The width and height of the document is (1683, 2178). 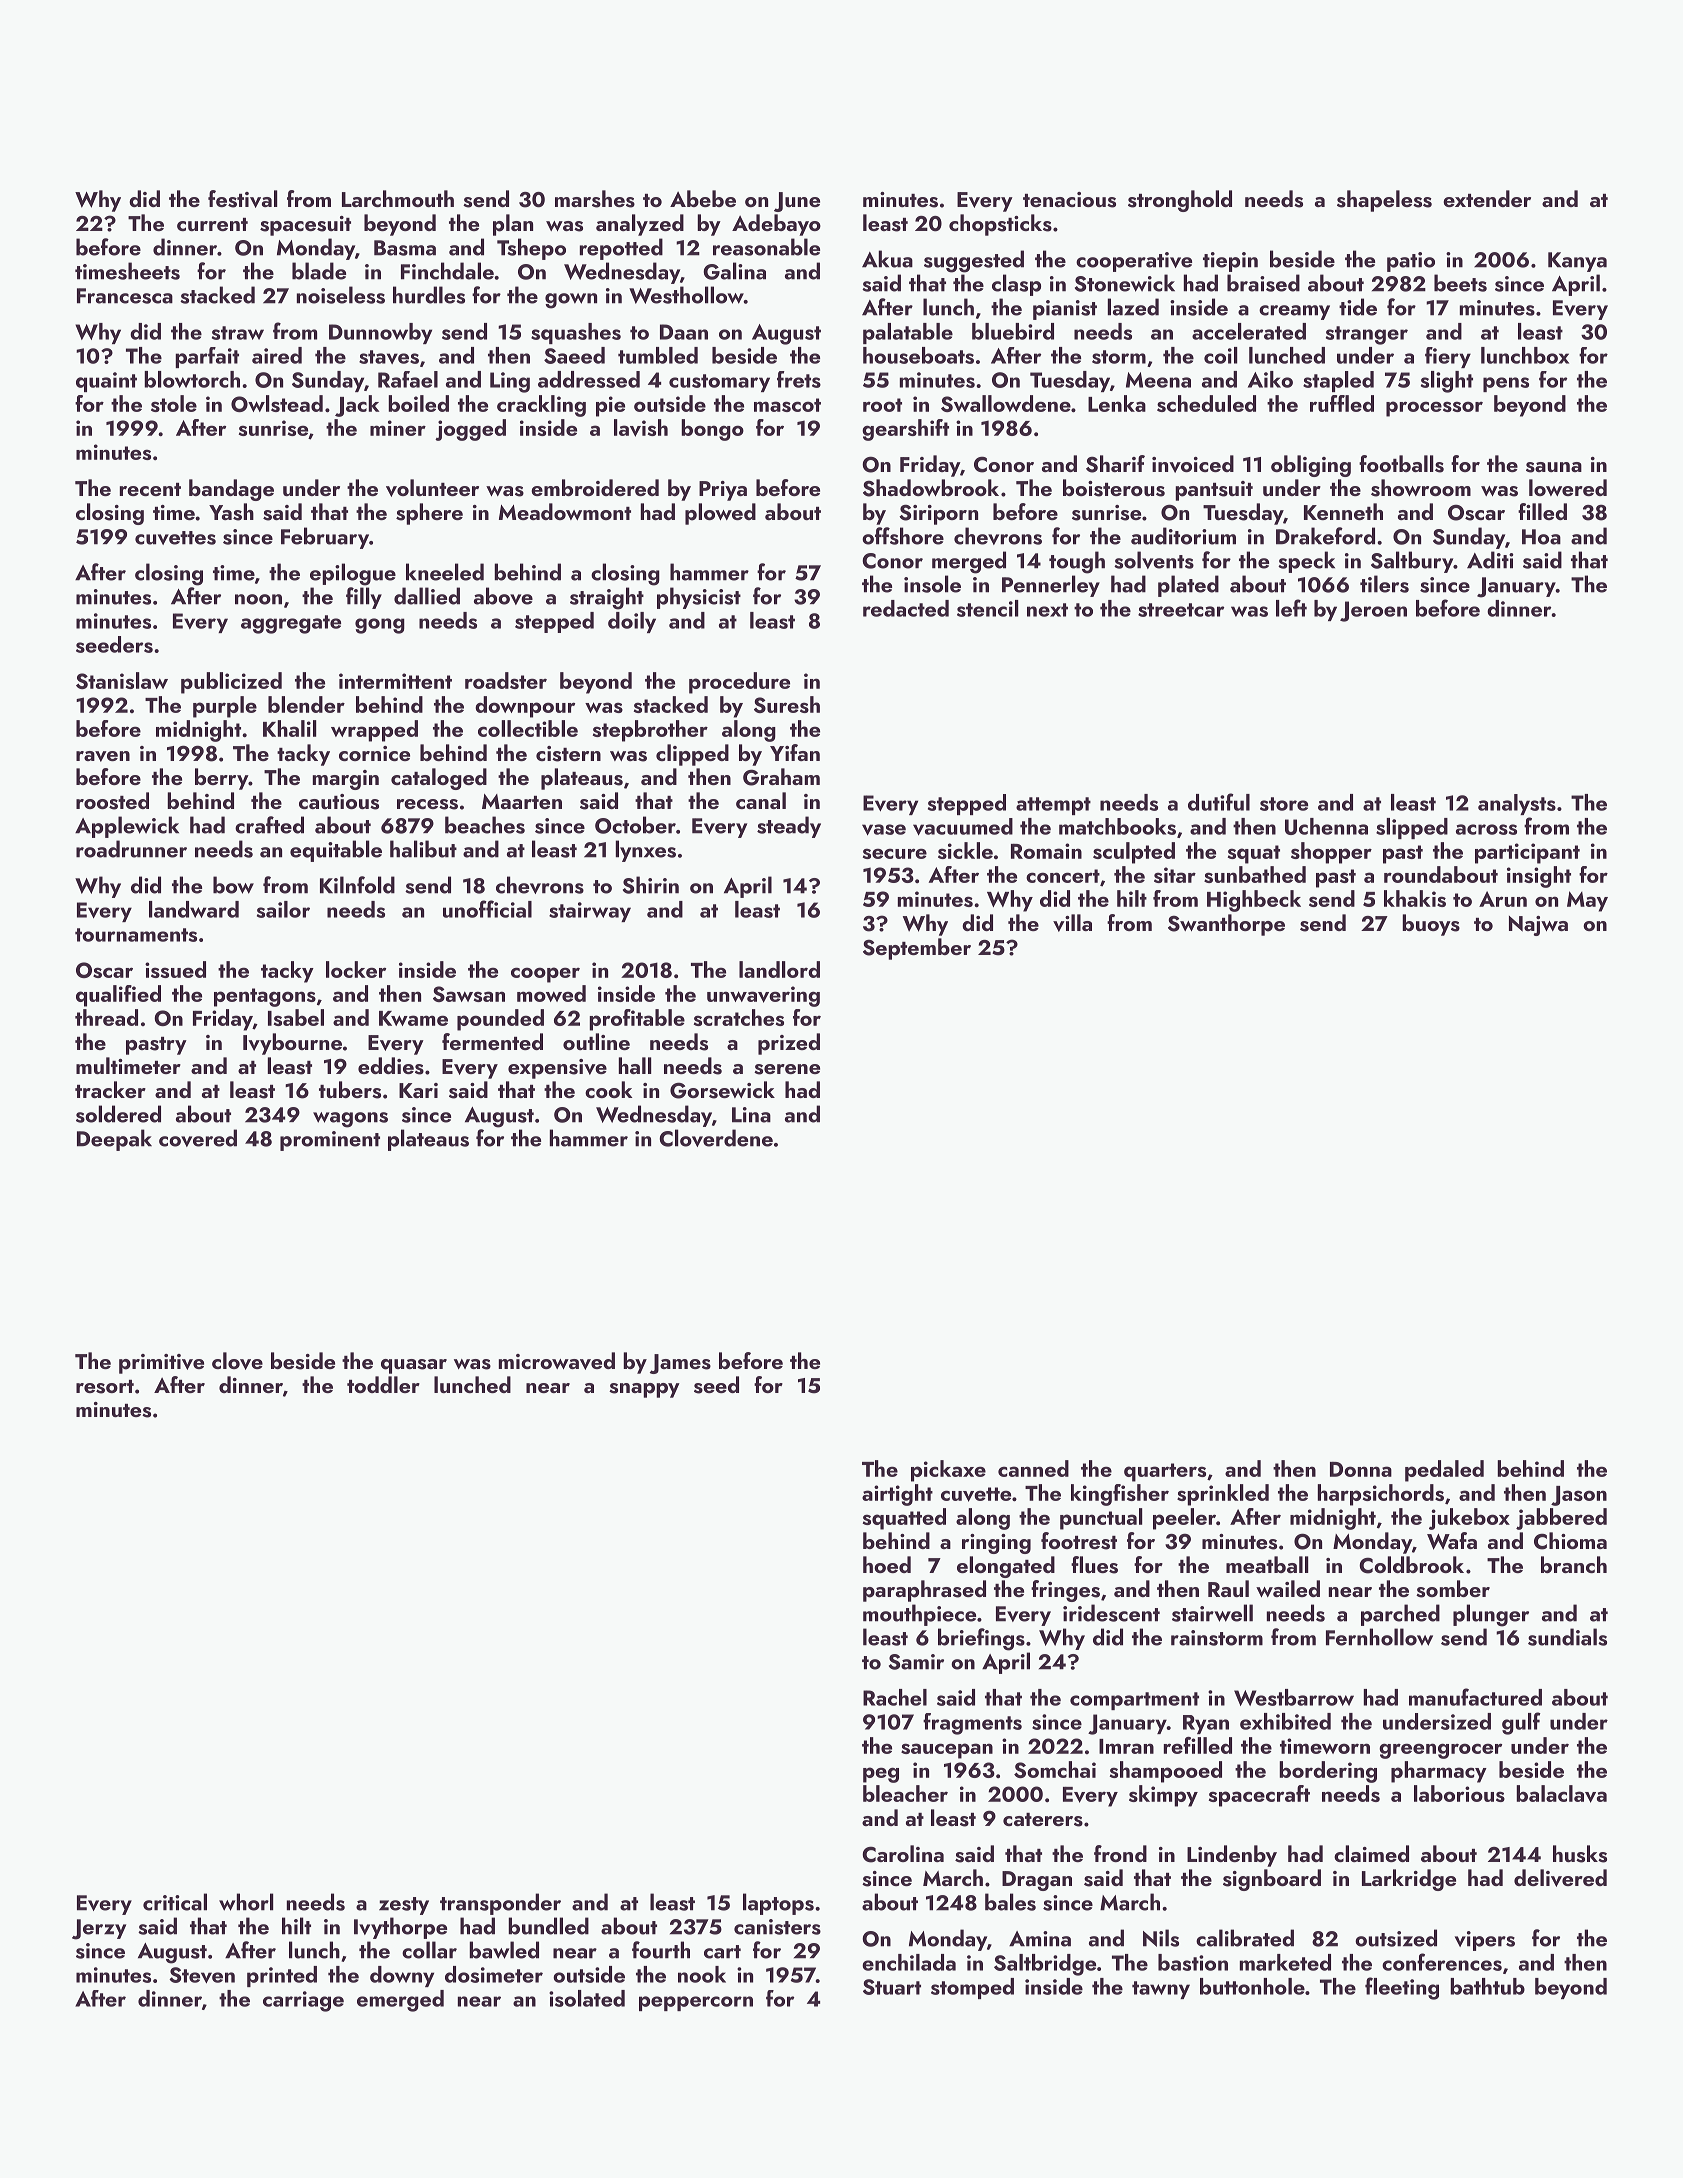 What do you see at coordinates (556, 1361) in the document?
I see `microwaved` at bounding box center [556, 1361].
